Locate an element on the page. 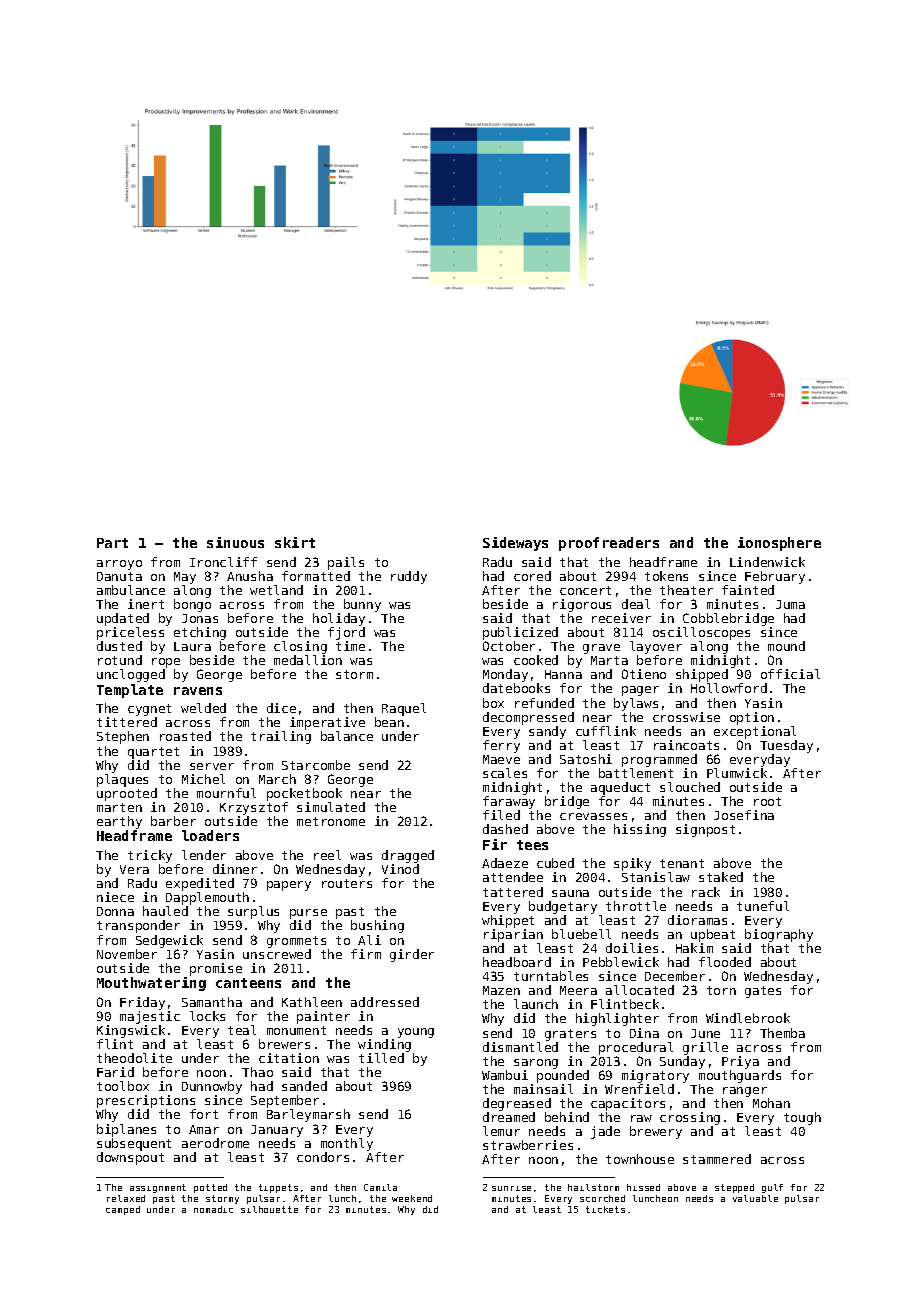  Sideways is located at coordinates (515, 544).
